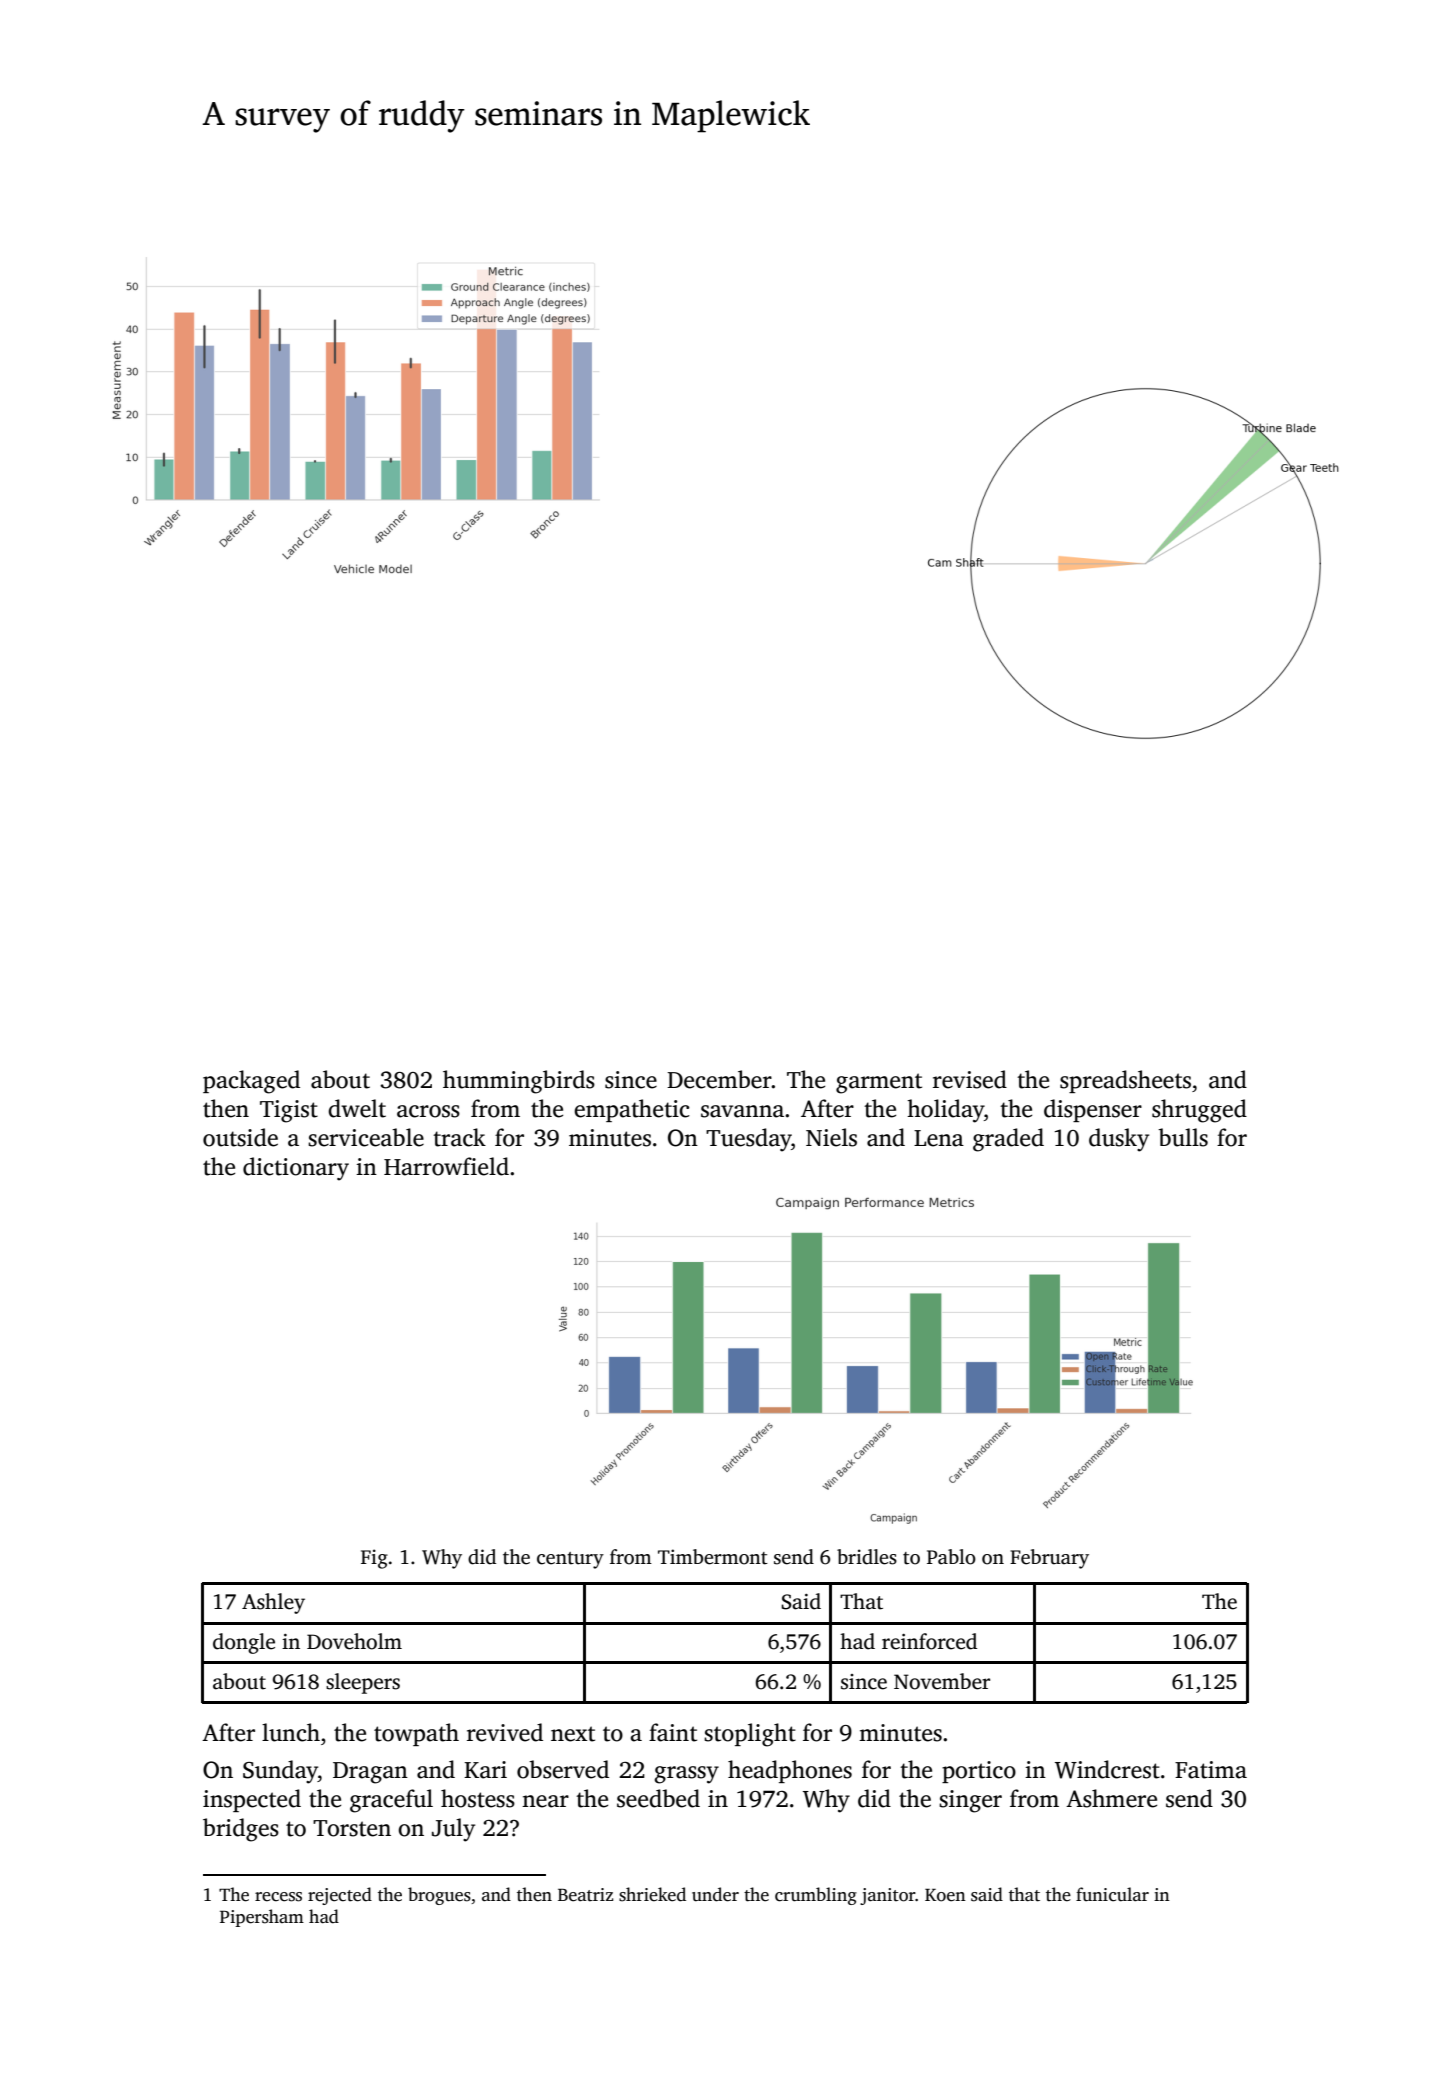 Image resolution: width=1450 pixels, height=2100 pixels. I want to click on singer, so click(970, 1801).
